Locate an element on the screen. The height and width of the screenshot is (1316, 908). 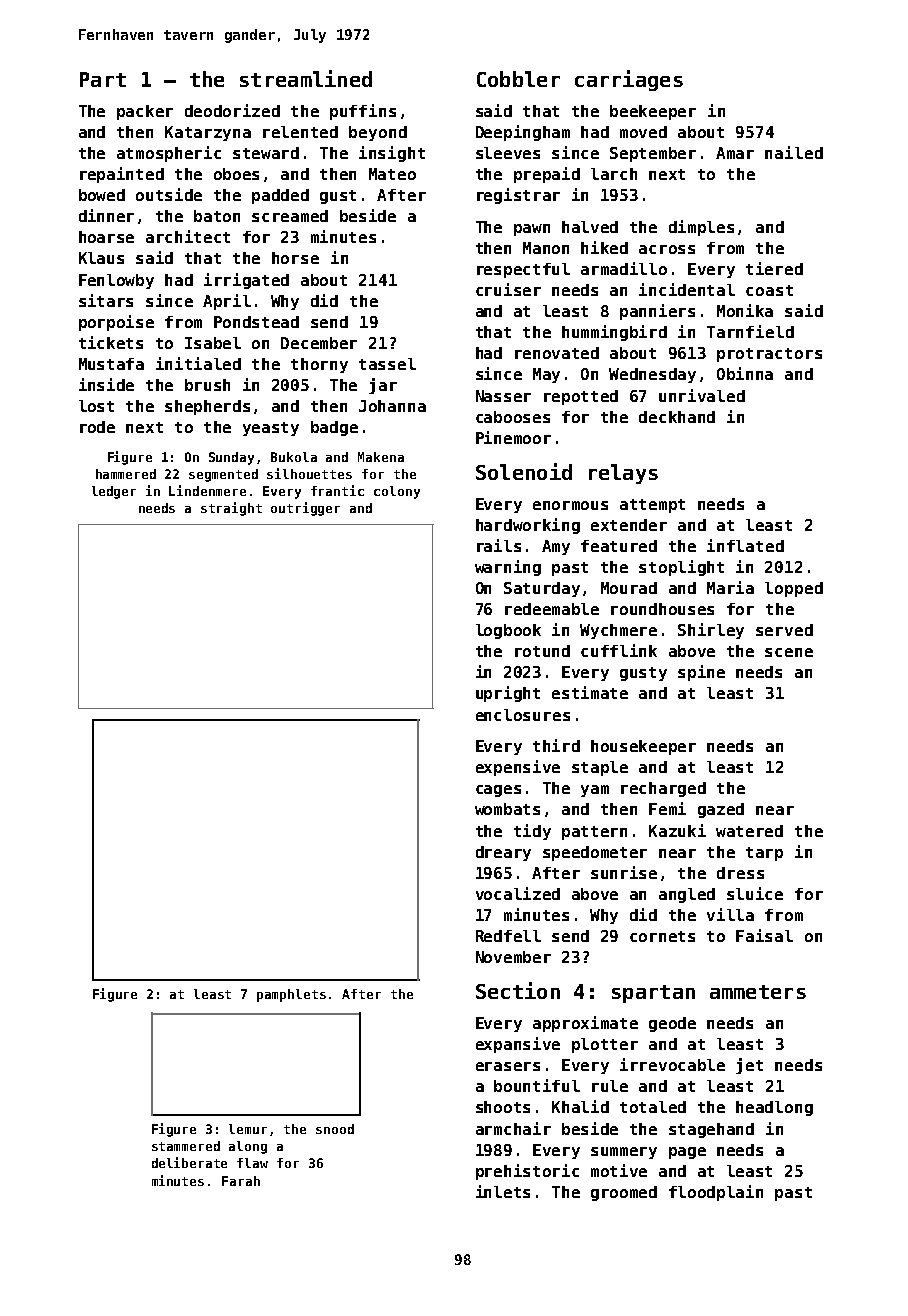
Cobbler is located at coordinates (518, 79).
